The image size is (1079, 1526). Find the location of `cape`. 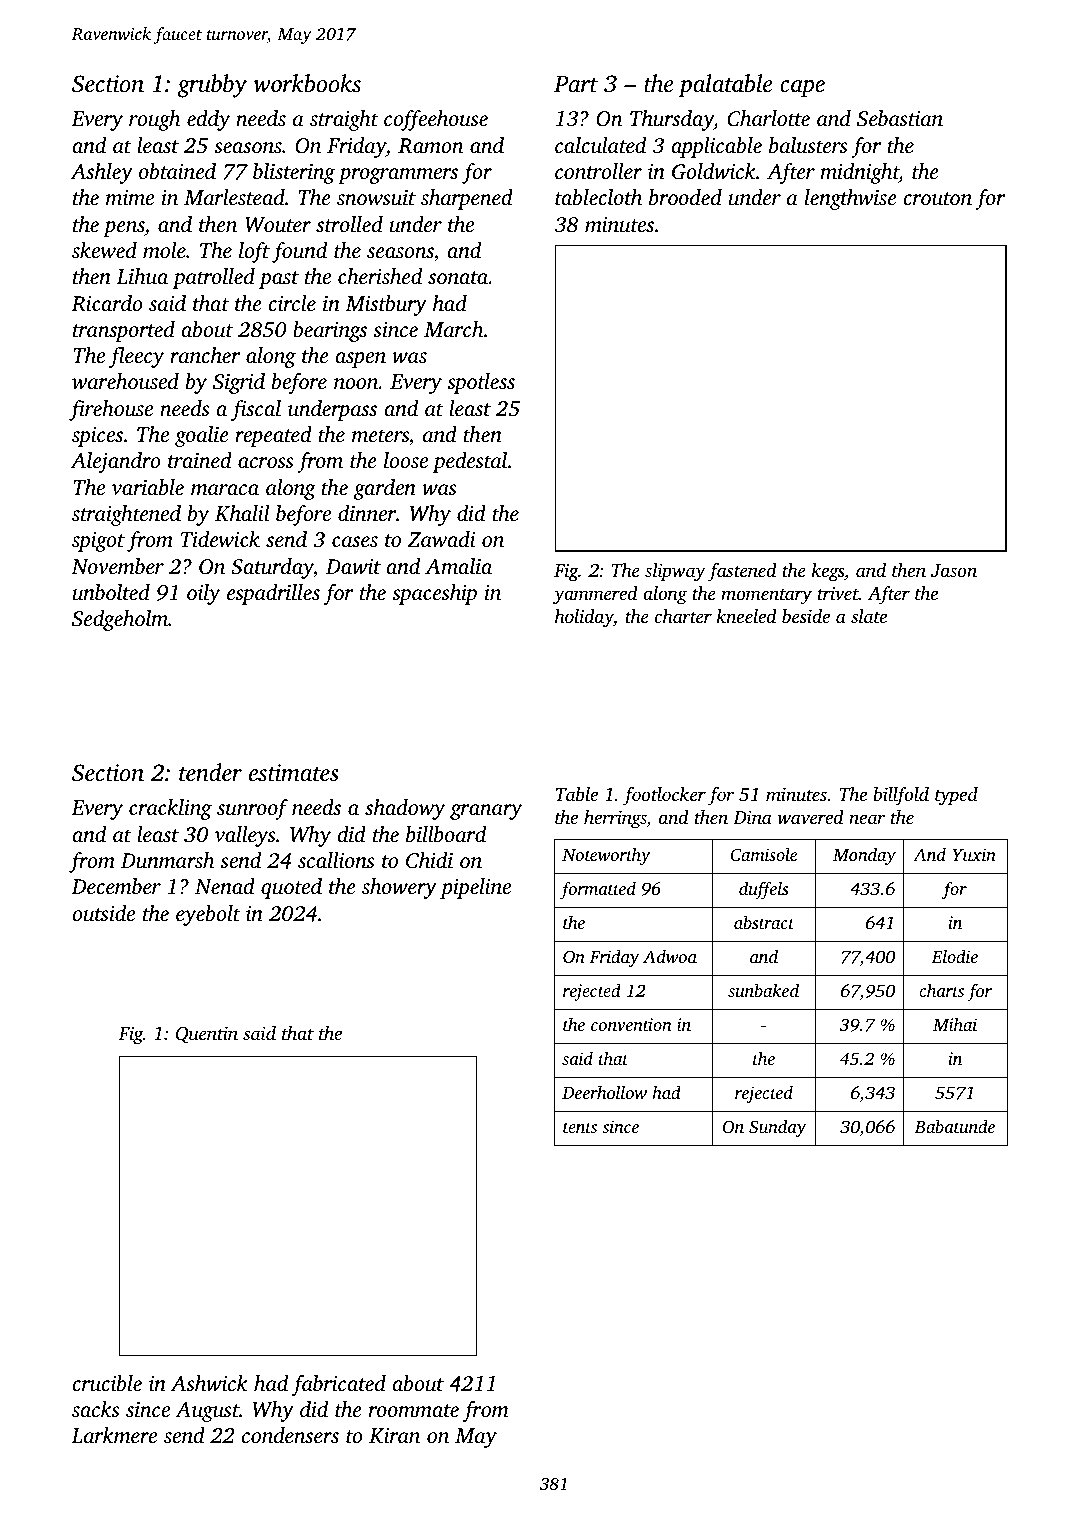

cape is located at coordinates (802, 89).
